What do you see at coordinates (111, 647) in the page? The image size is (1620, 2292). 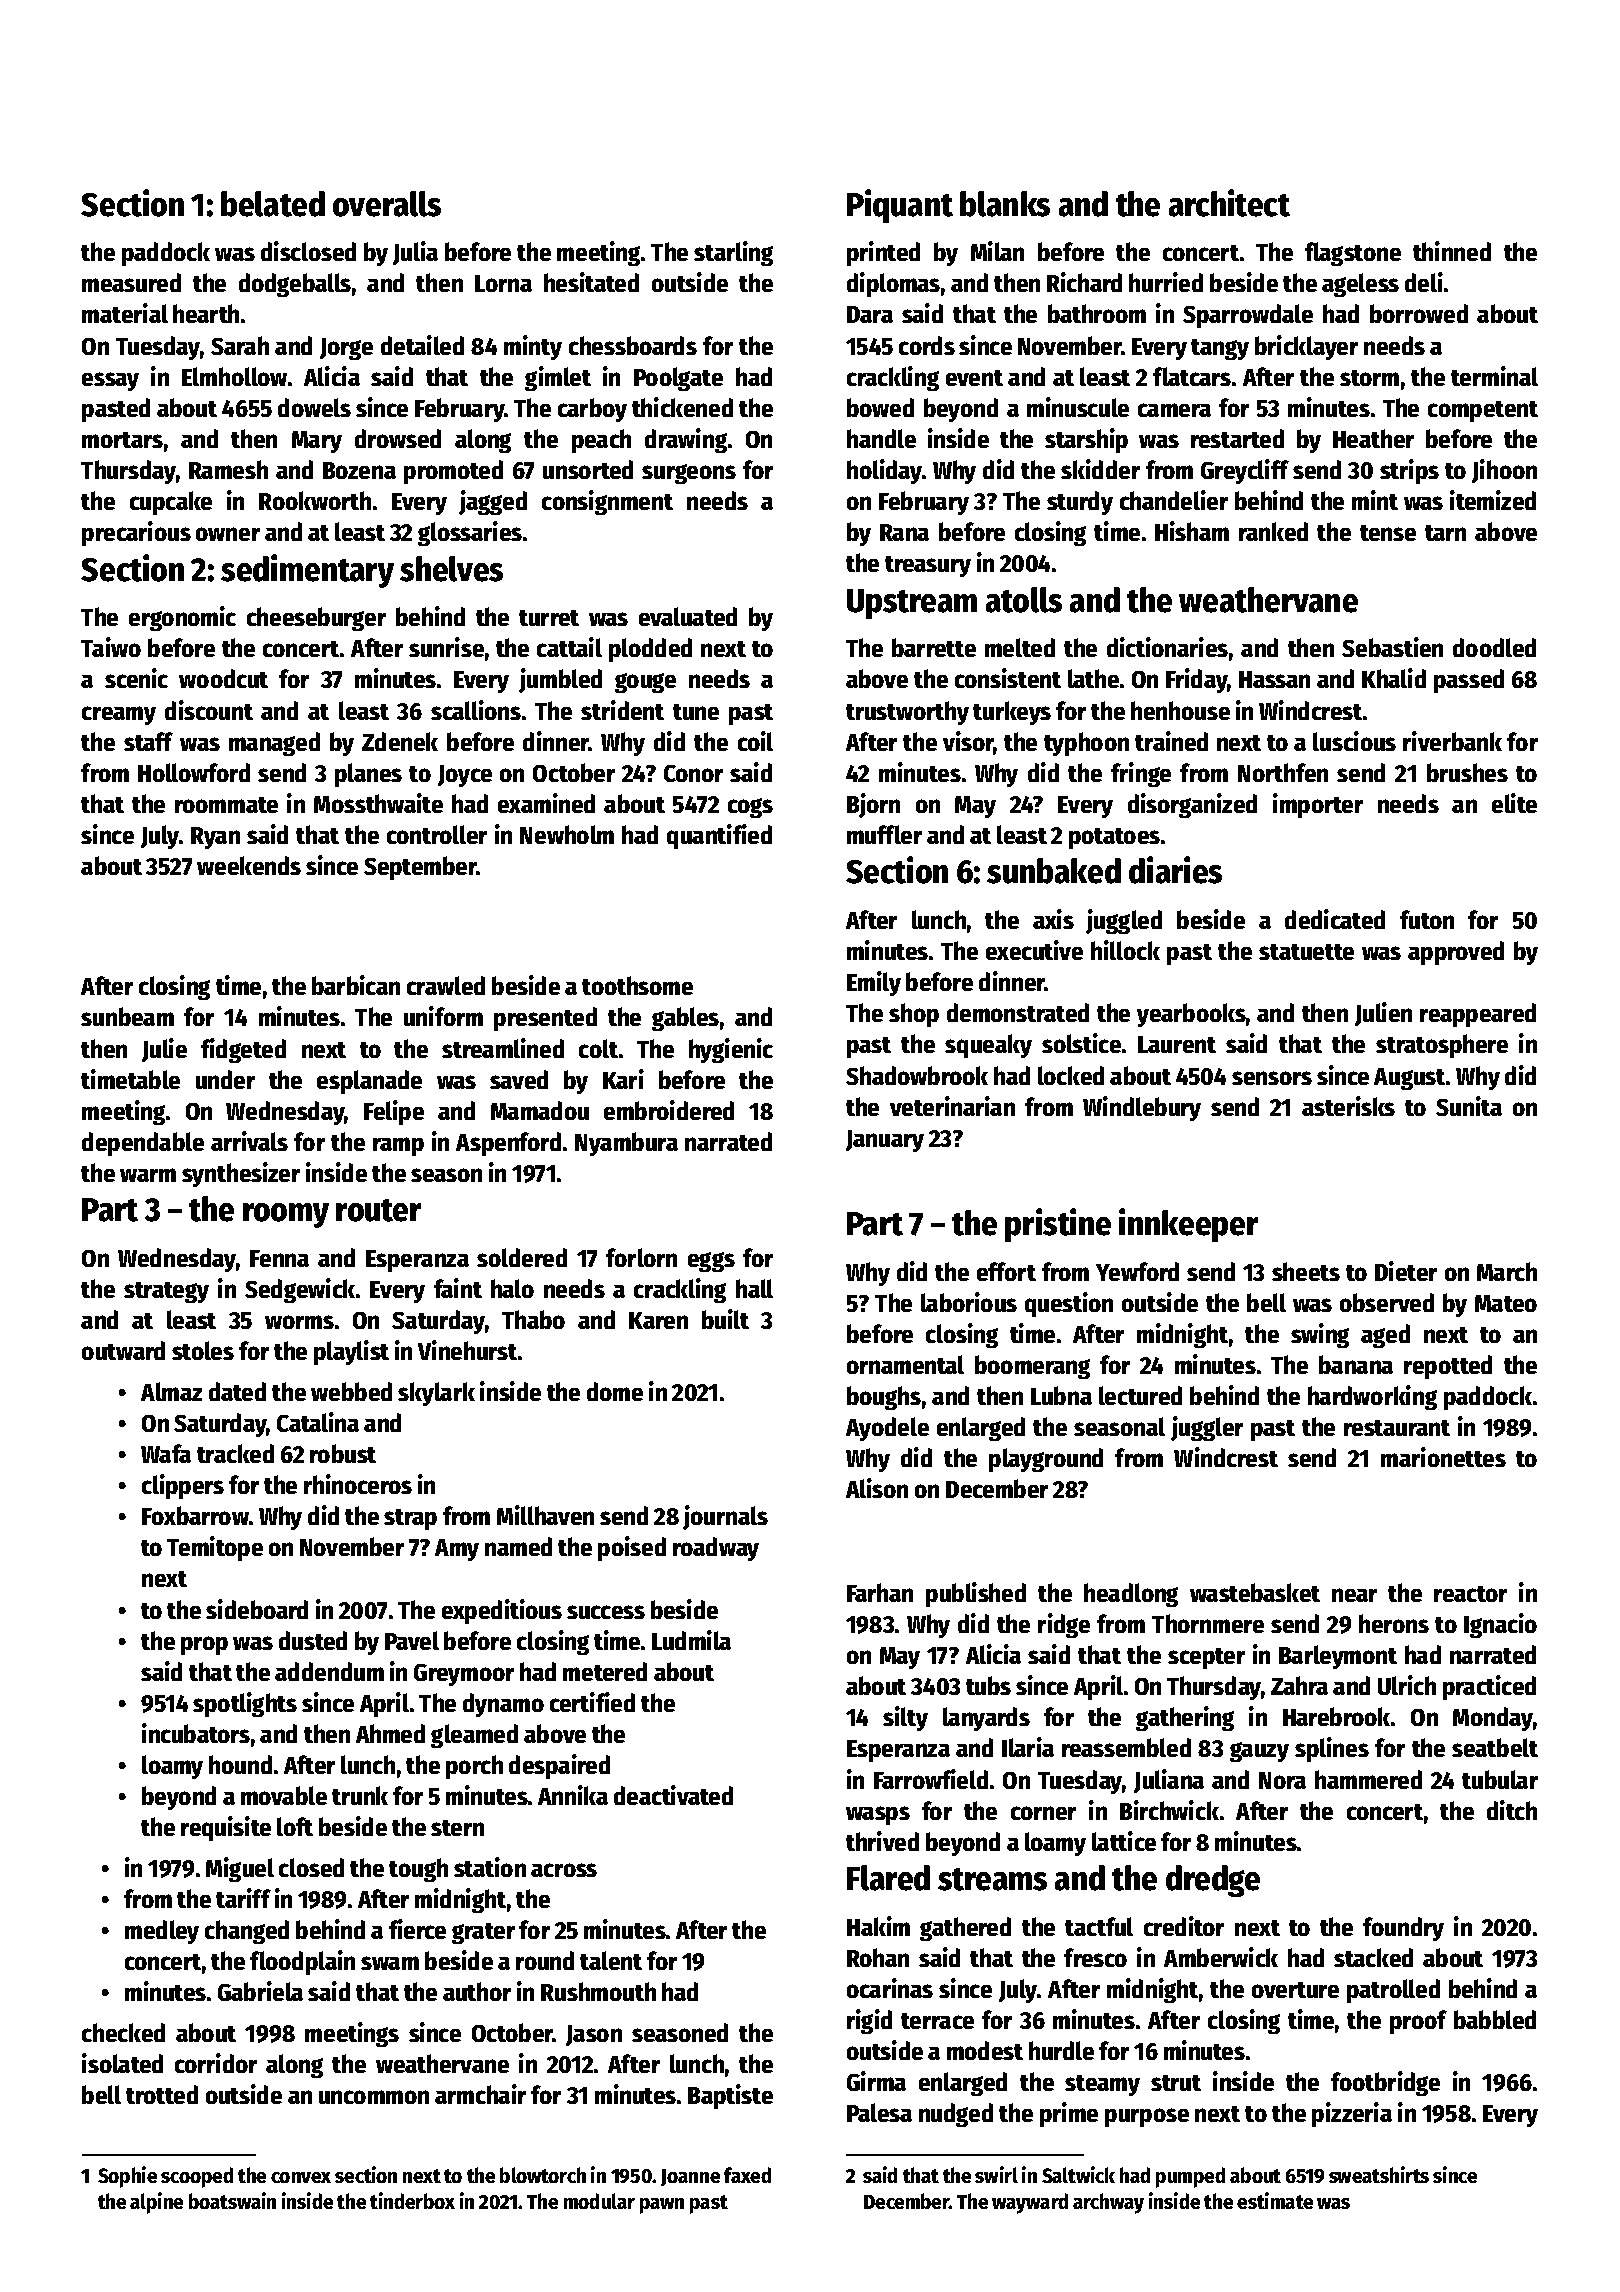 I see `Taiwo` at bounding box center [111, 647].
